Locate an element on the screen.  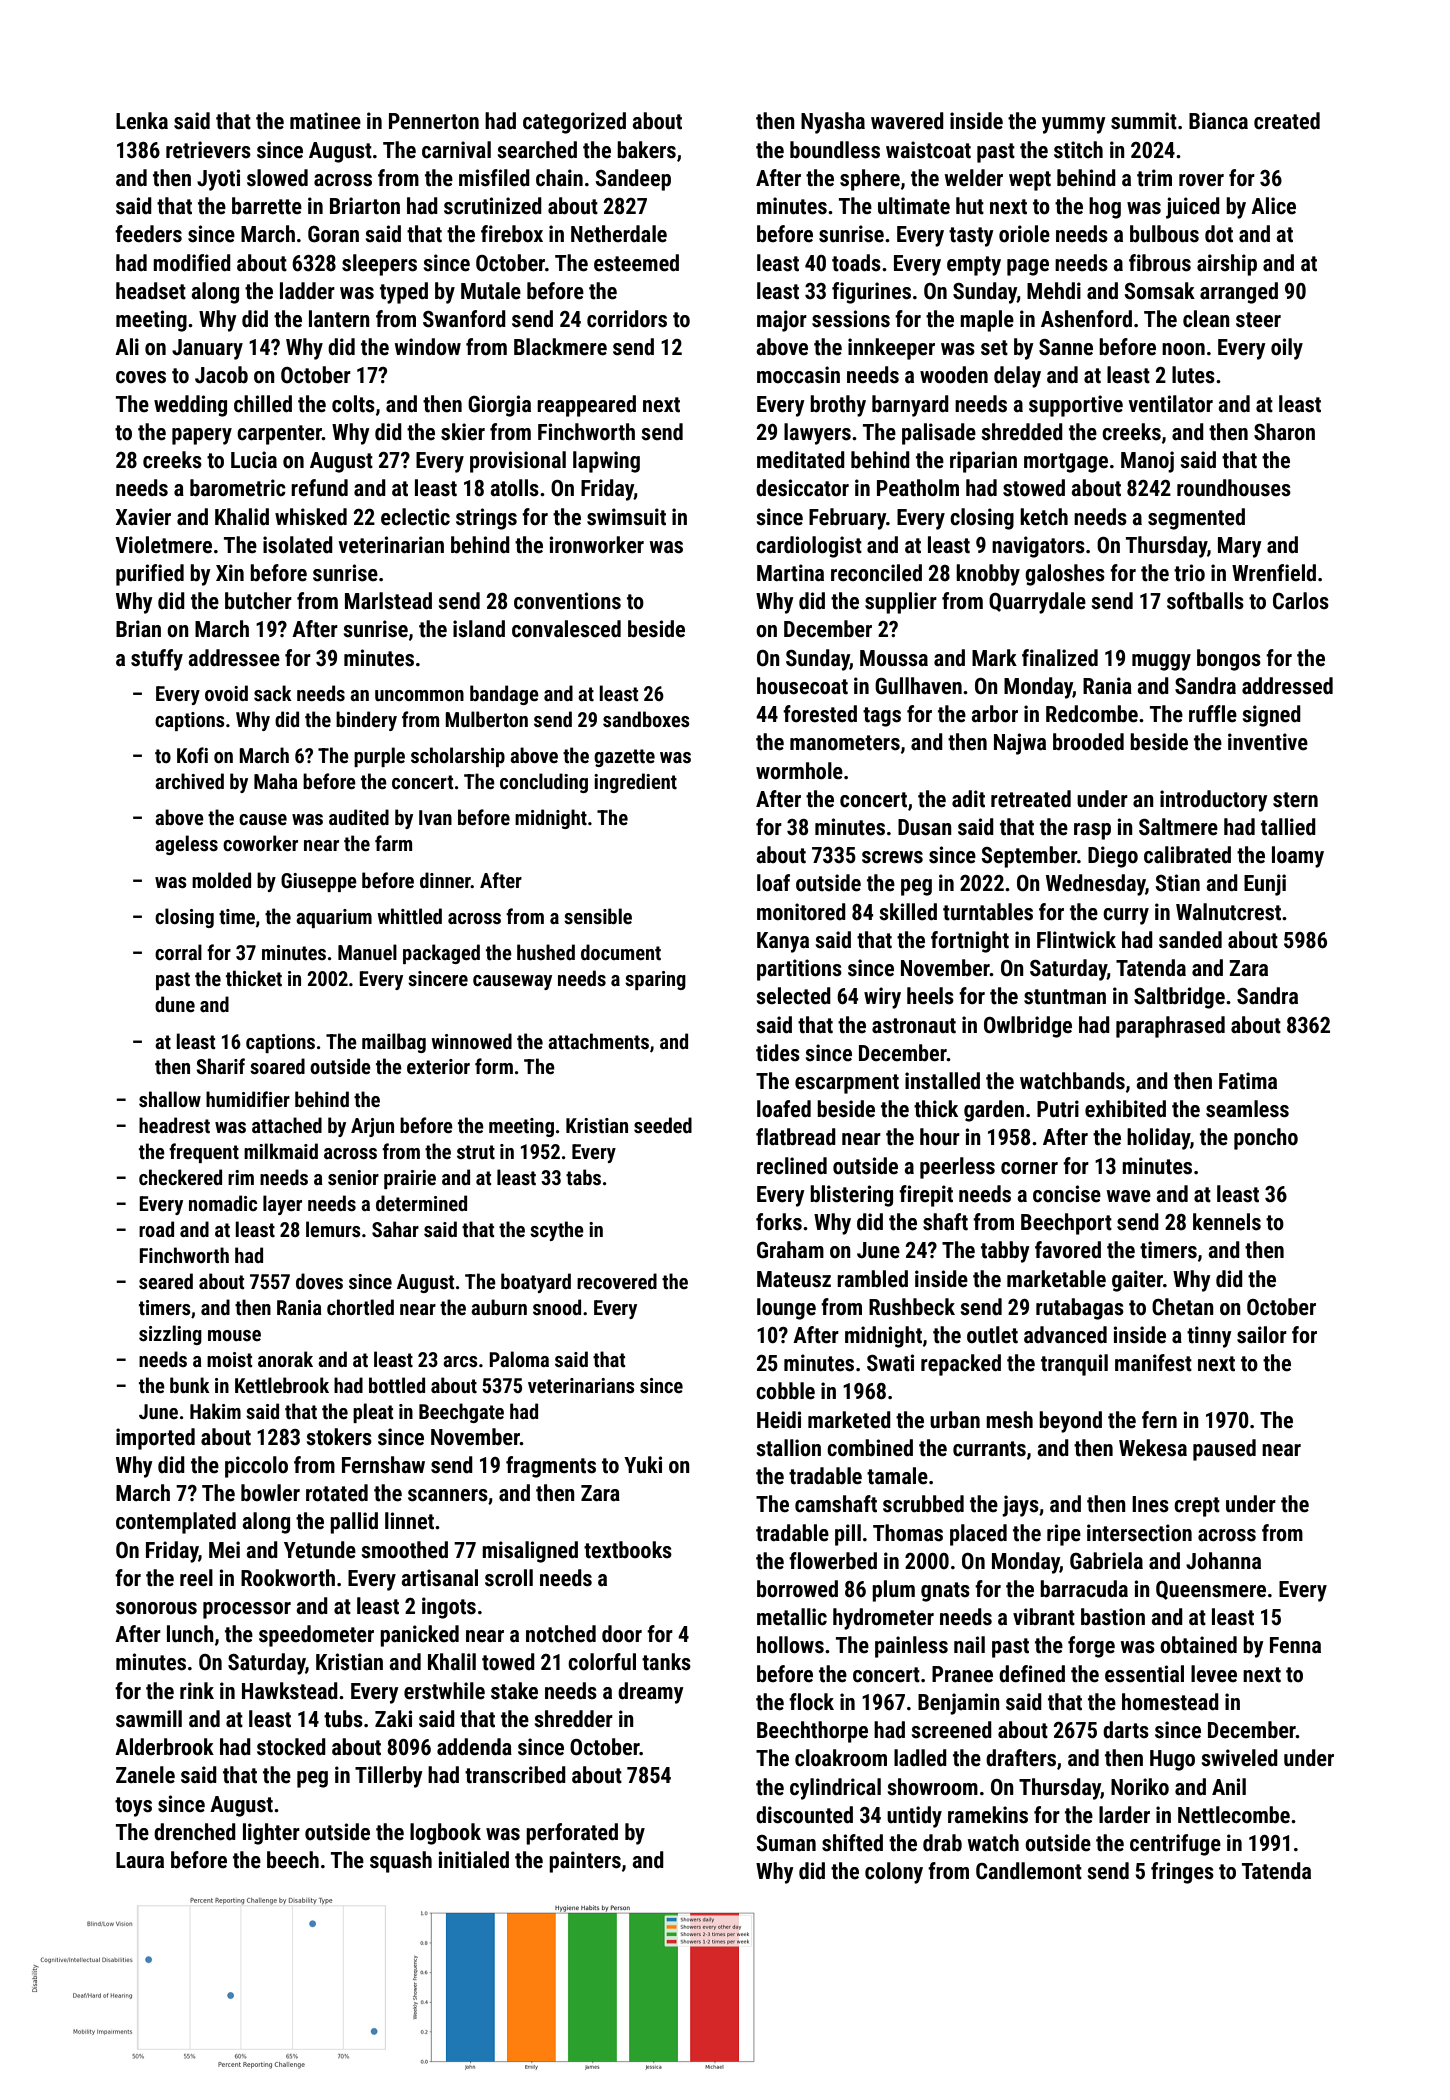
uncommon is located at coordinates (419, 695).
